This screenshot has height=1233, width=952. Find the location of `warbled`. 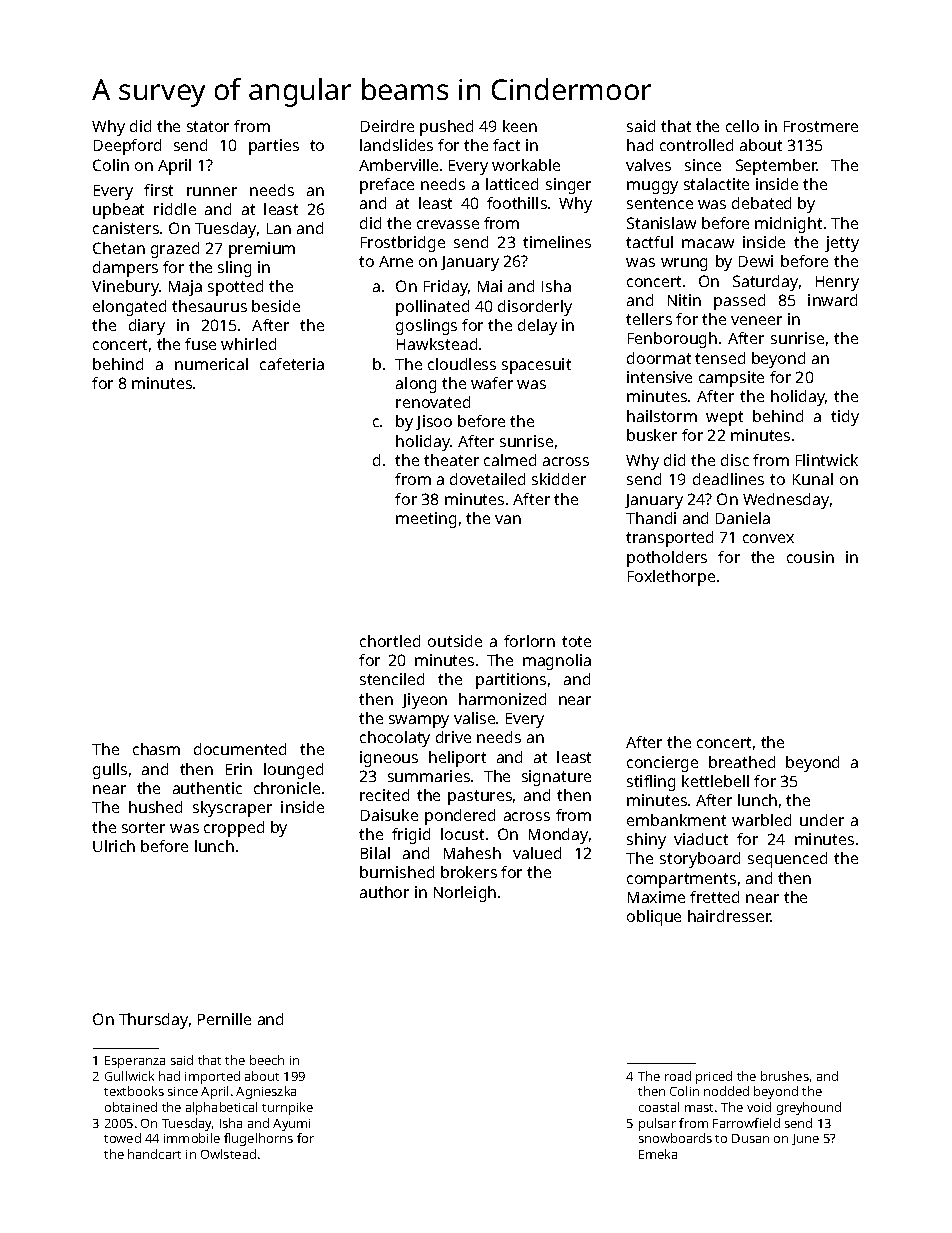

warbled is located at coordinates (761, 820).
